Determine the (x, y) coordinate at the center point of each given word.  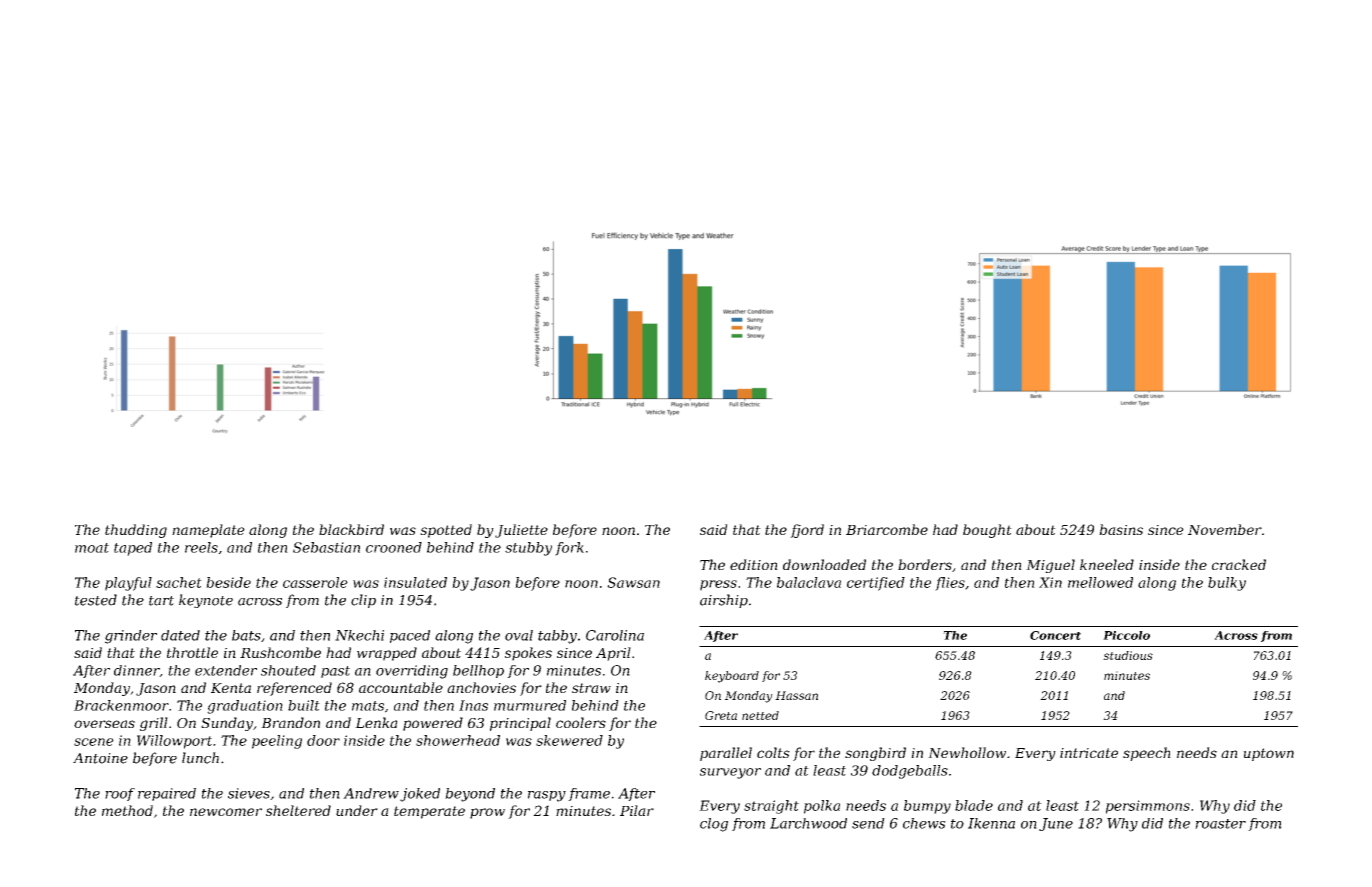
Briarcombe (887, 529)
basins (1121, 529)
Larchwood (808, 823)
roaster (1220, 824)
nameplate (208, 531)
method (127, 810)
